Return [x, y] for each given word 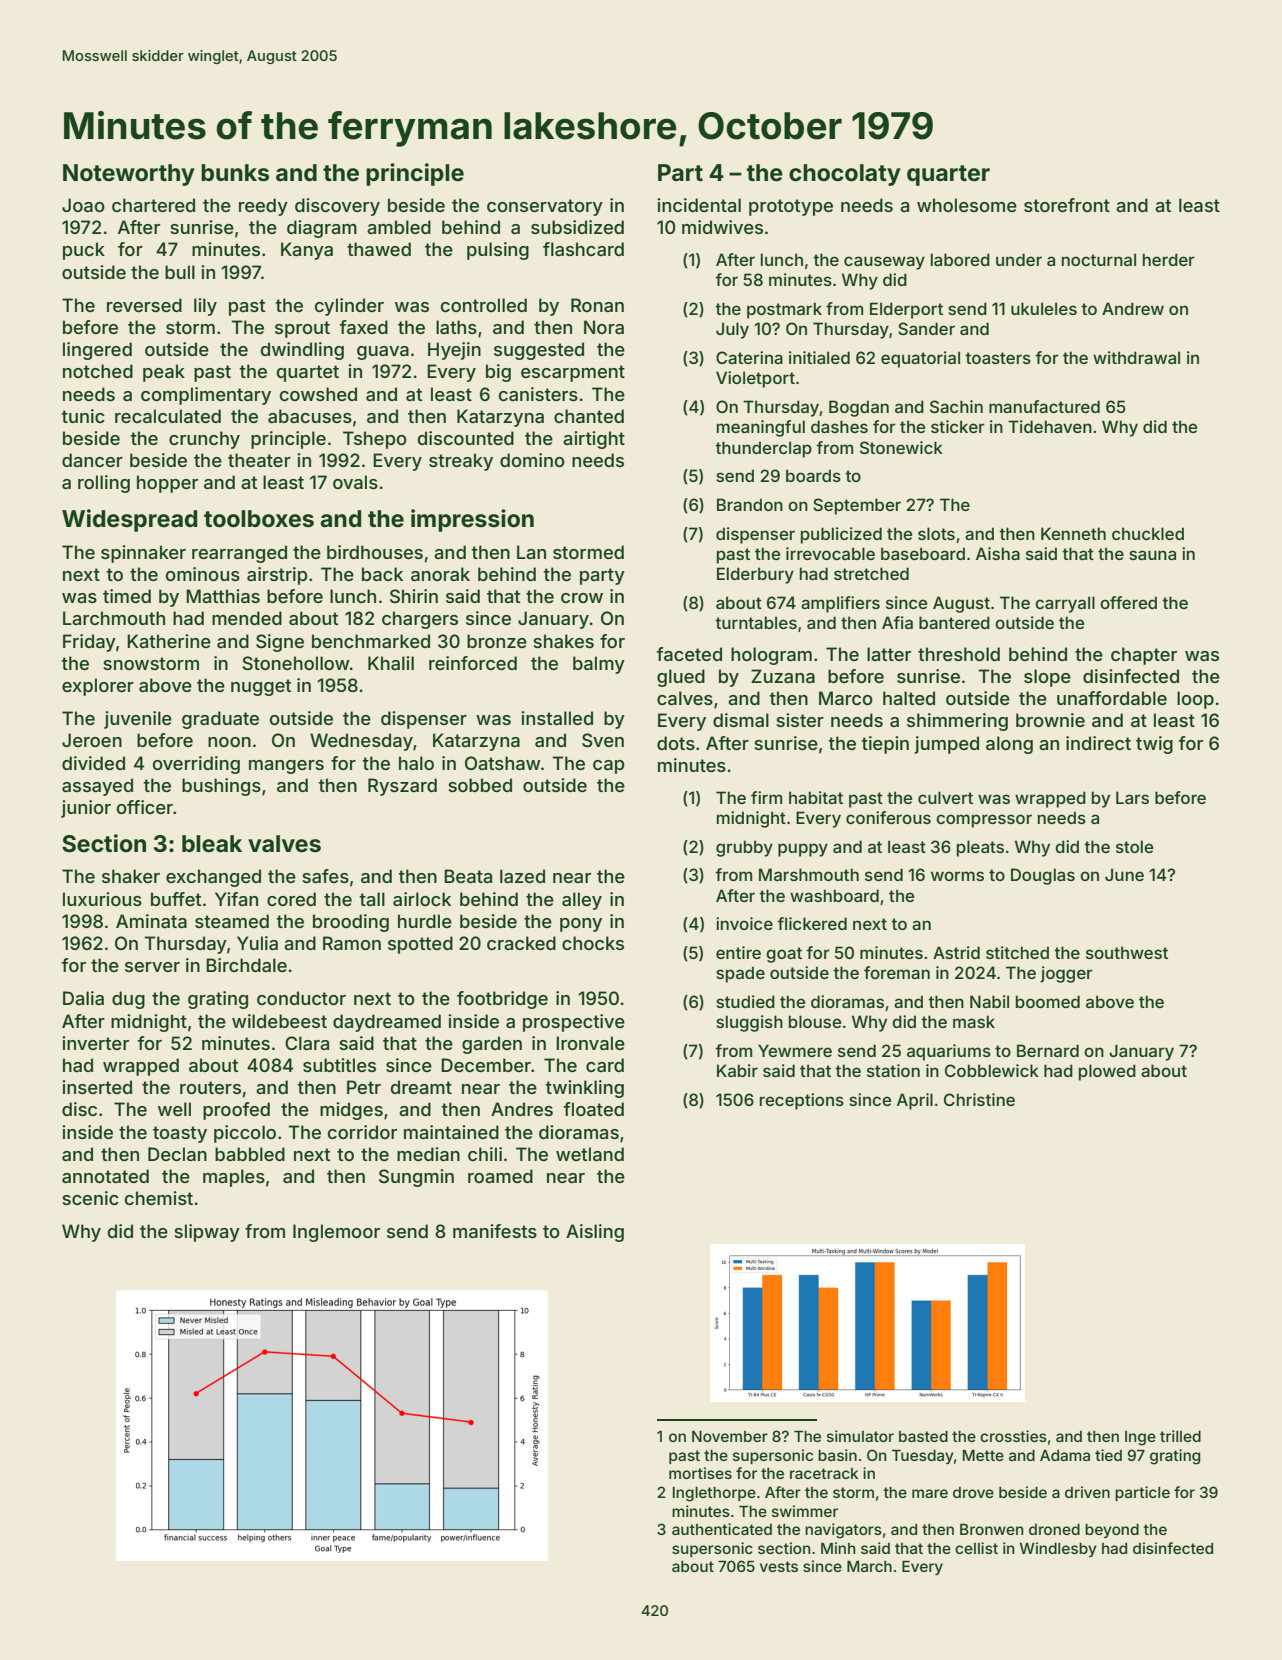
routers [210, 1087]
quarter [948, 175]
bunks [235, 173]
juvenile [138, 720]
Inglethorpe [714, 1494]
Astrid [956, 952]
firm [766, 797]
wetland [590, 1154]
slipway [207, 1233]
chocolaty [845, 175]
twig [1154, 745]
